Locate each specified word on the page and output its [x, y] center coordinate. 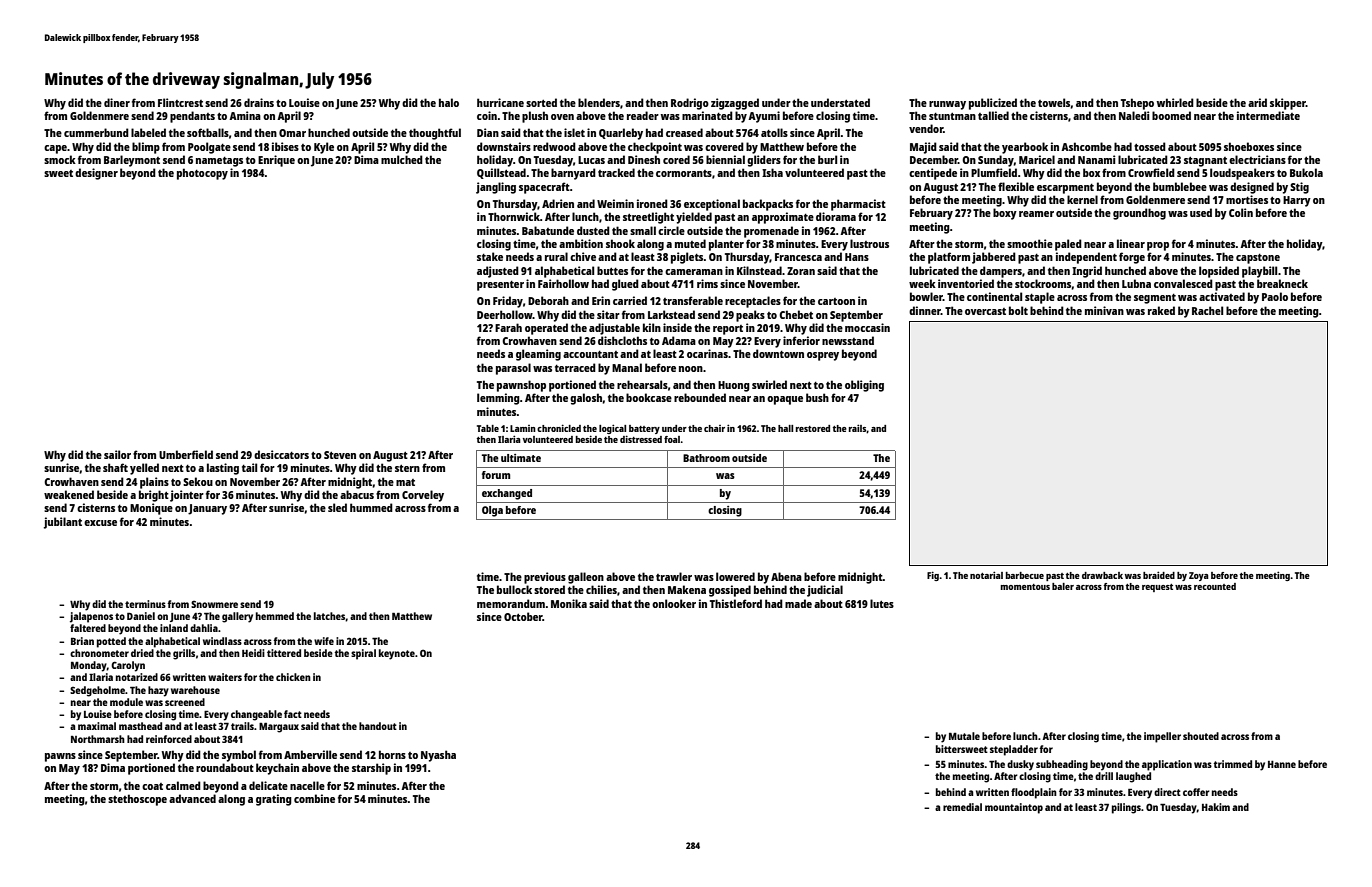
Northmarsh [98, 739]
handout [378, 726]
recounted [1215, 586]
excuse [100, 523]
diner [117, 102]
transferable [693, 300]
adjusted [498, 272]
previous [545, 578]
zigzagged [735, 104]
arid [1257, 102]
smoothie [1030, 243]
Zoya [1199, 576]
